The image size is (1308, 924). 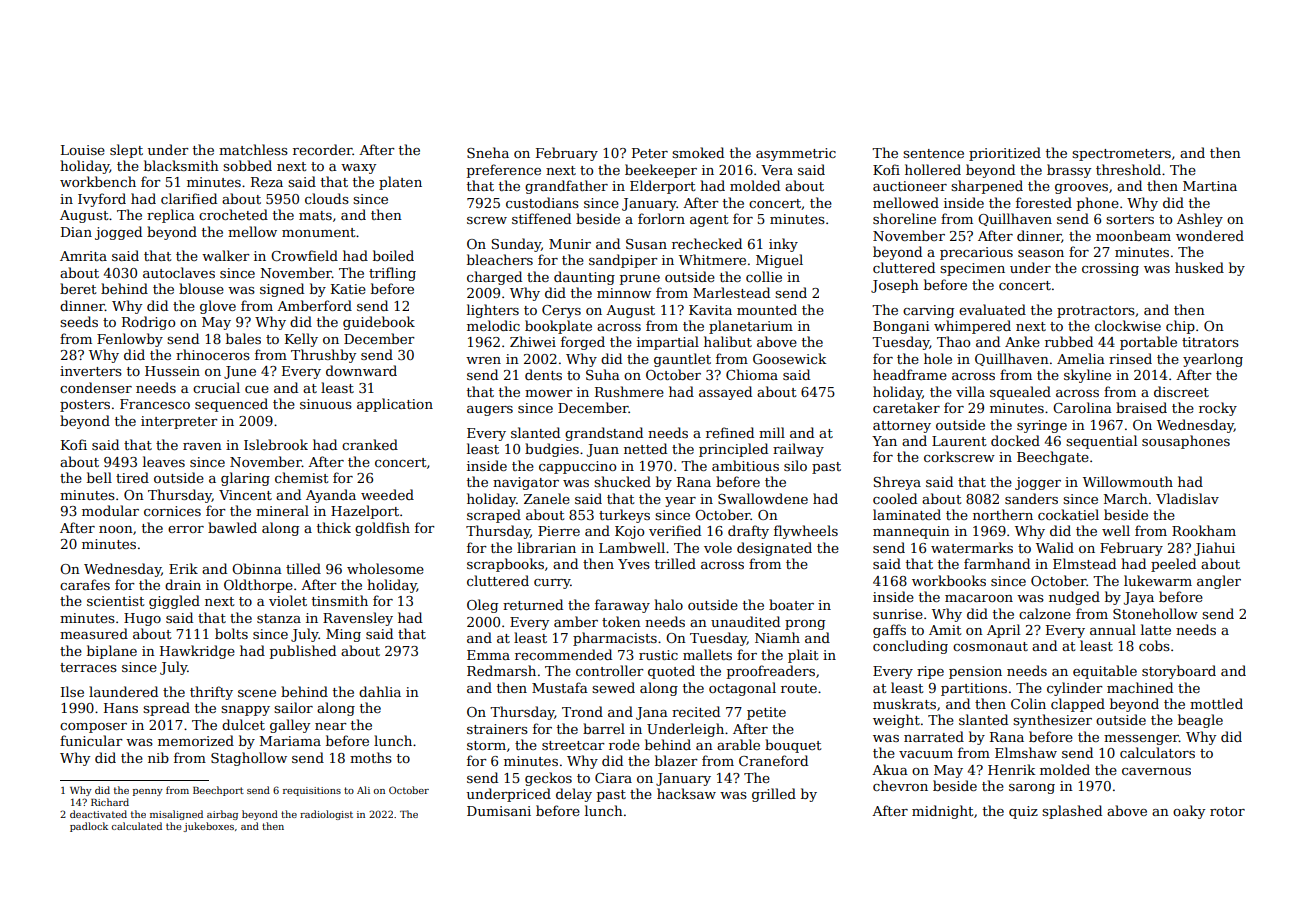 I want to click on Peter, so click(x=650, y=153).
